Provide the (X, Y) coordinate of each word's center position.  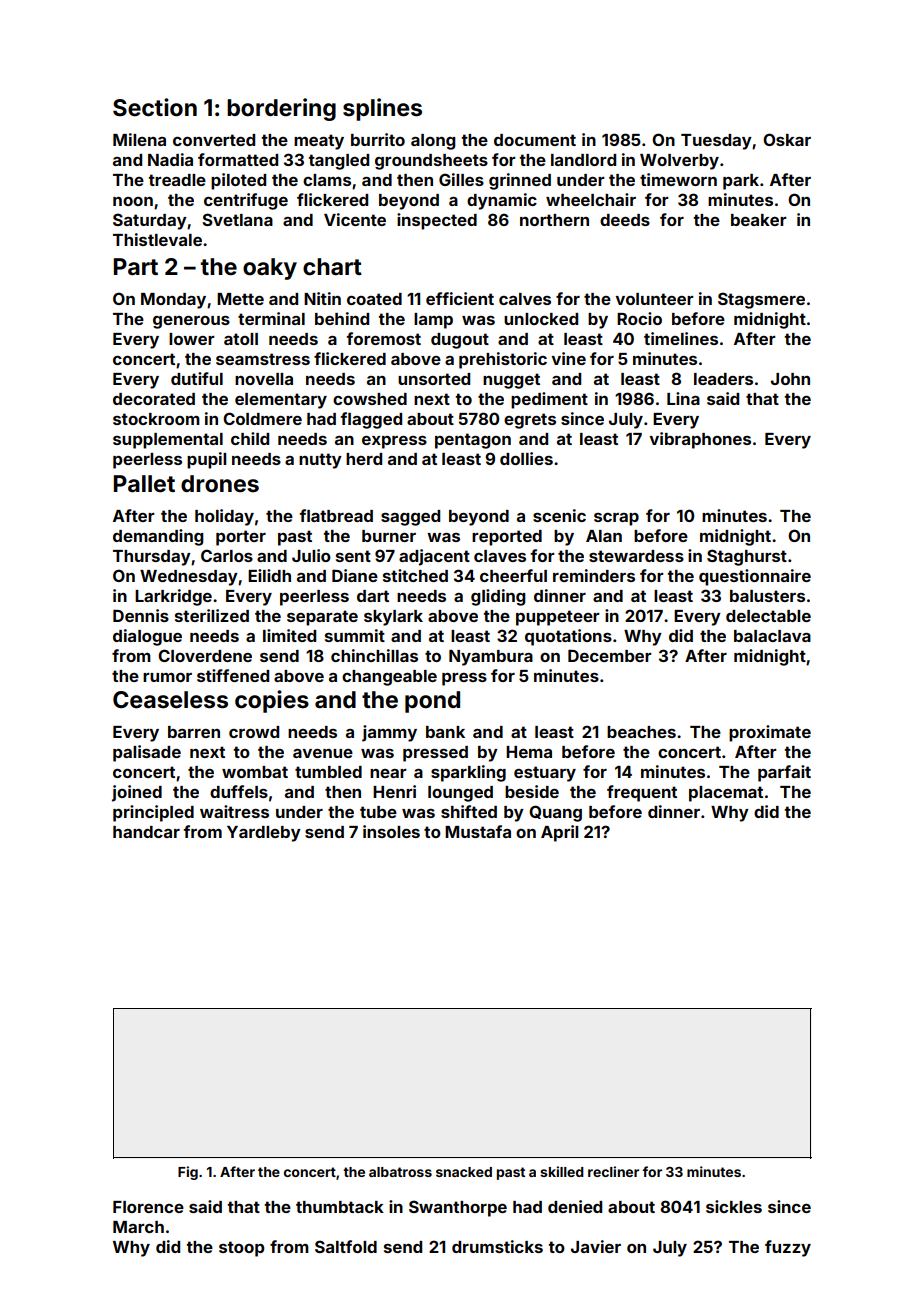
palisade (147, 753)
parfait (784, 773)
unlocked (541, 319)
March (138, 1227)
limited (289, 635)
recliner (613, 1171)
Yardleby (264, 834)
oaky (270, 269)
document (535, 140)
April (559, 833)
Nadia (170, 159)
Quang (555, 813)
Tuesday (716, 142)
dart (373, 596)
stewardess (636, 556)
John (790, 379)
